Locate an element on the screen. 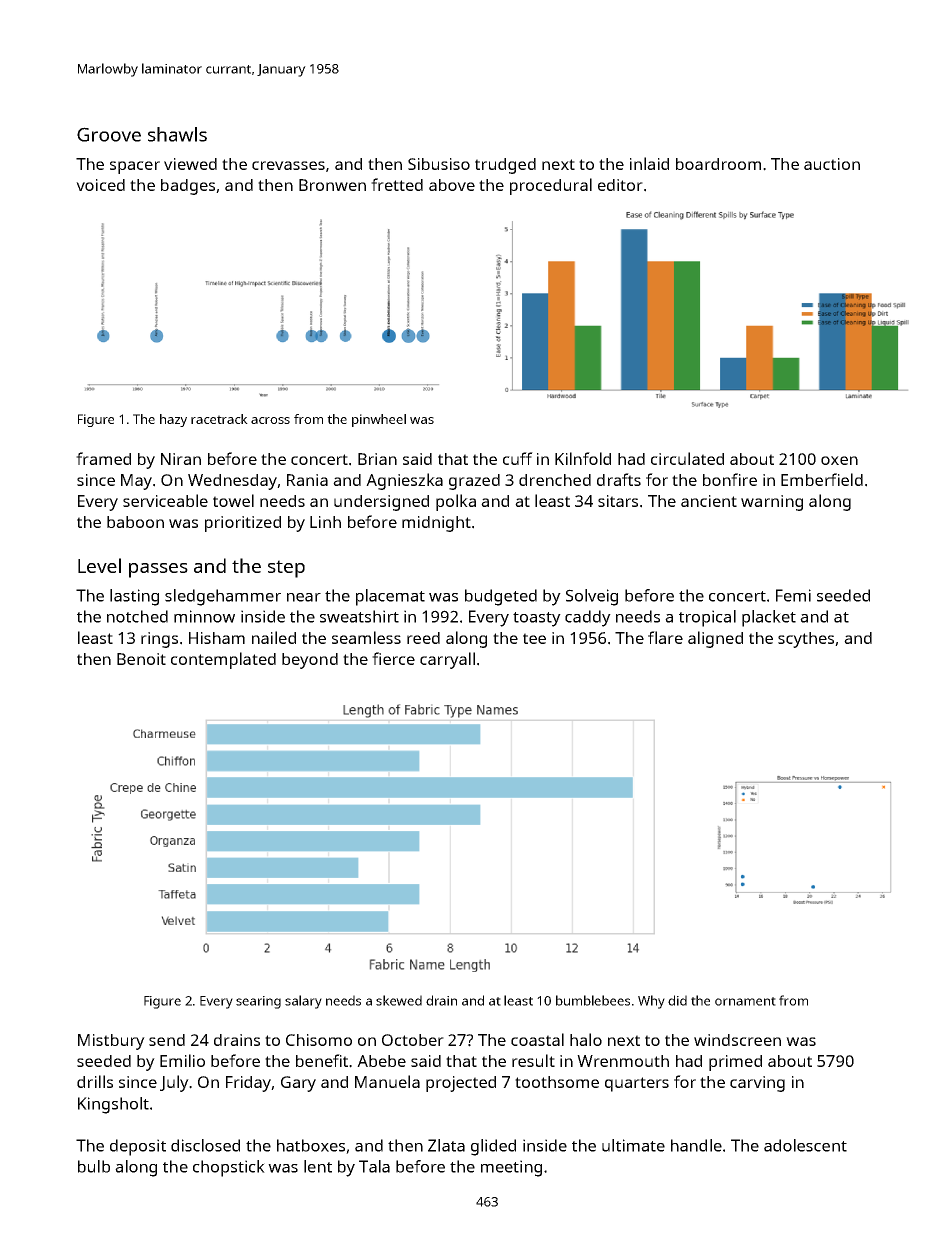 The width and height of the screenshot is (952, 1233). warning is located at coordinates (772, 503).
